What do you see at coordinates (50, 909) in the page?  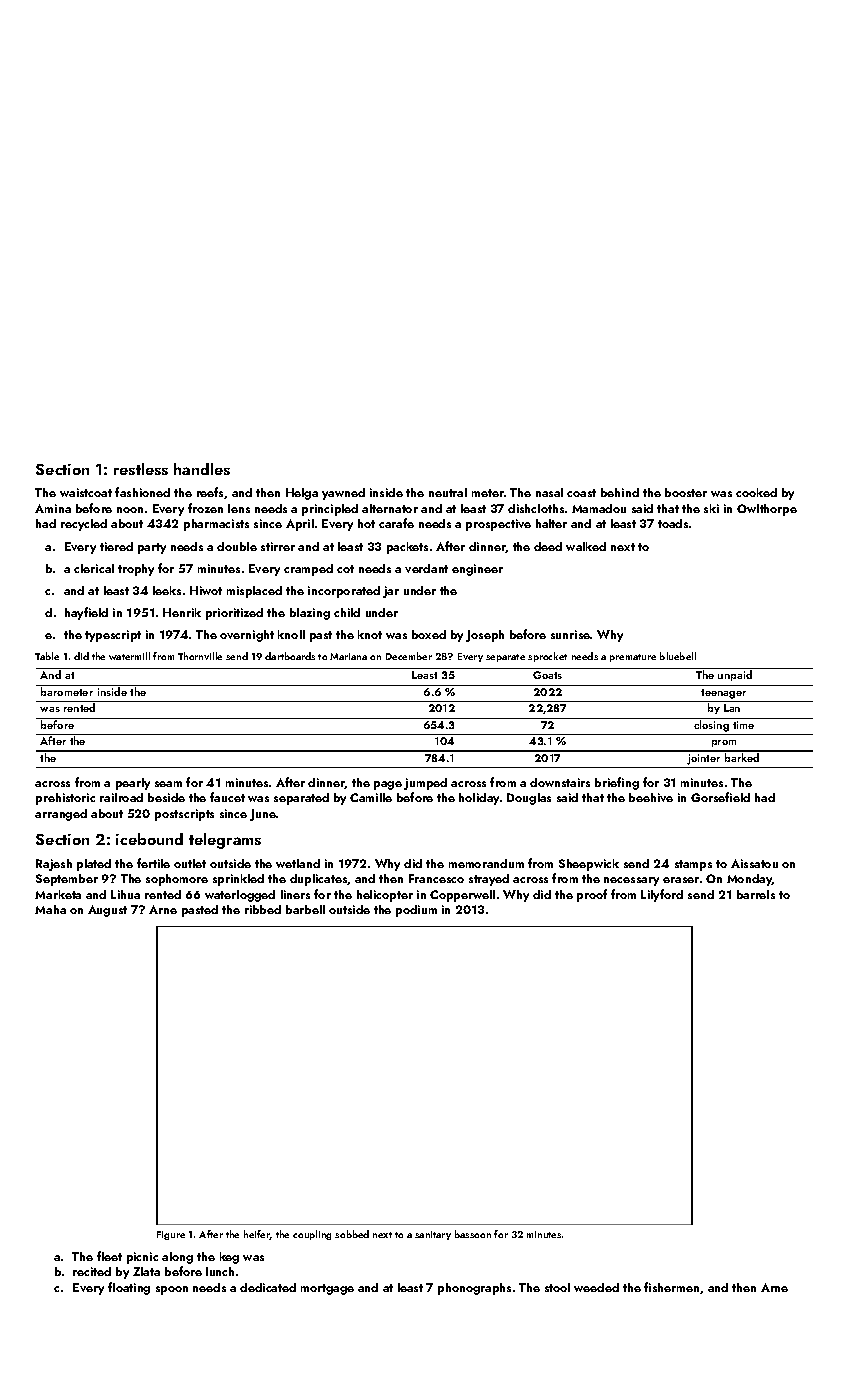 I see `Maha` at bounding box center [50, 909].
